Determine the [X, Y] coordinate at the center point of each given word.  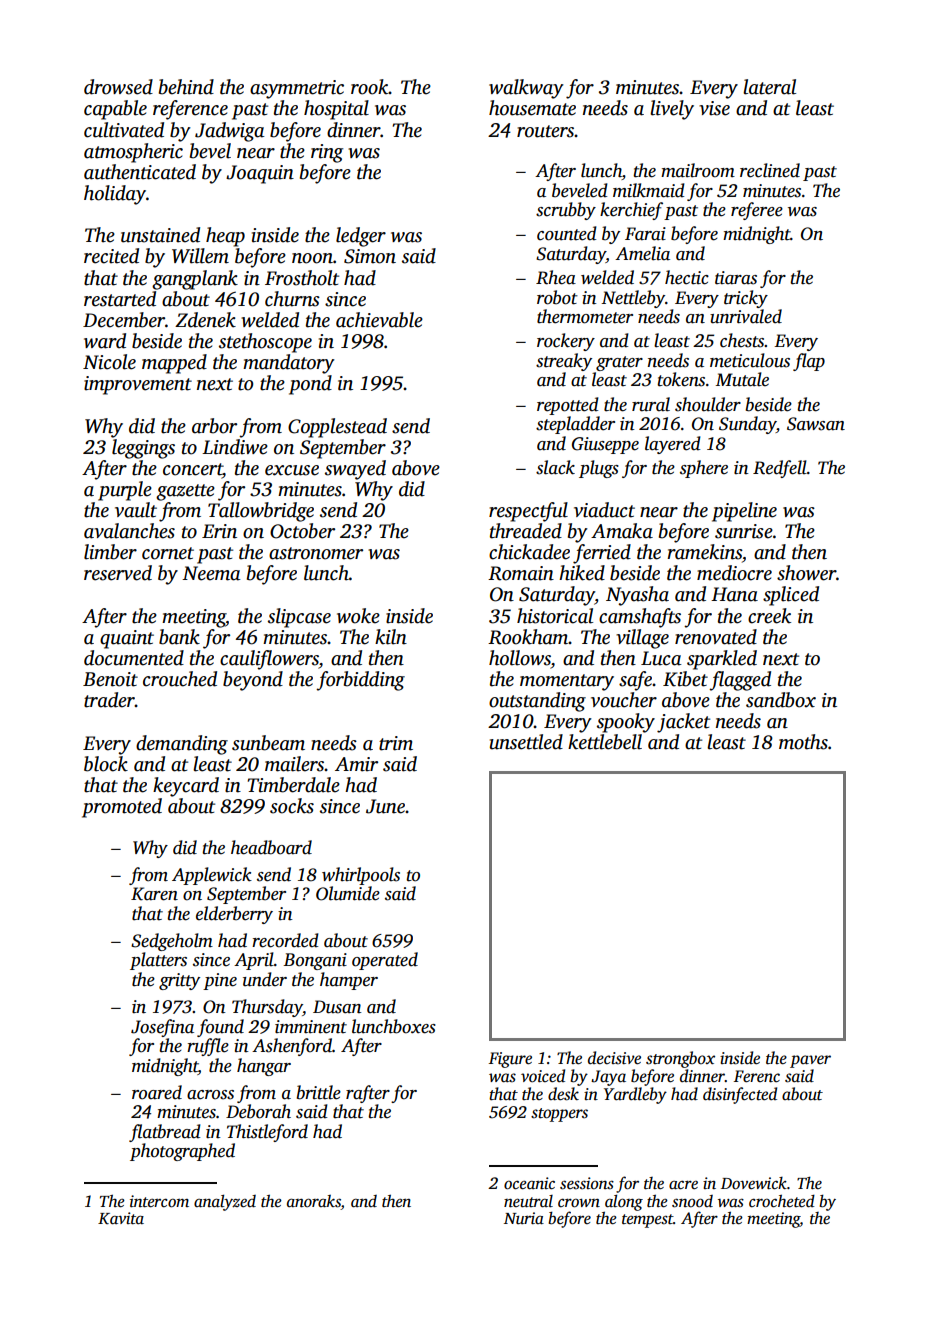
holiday [115, 195]
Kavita [121, 1218]
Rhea [556, 277]
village [642, 639]
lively [672, 110]
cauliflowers [269, 660]
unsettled [526, 742]
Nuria [524, 1218]
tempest [647, 1221]
